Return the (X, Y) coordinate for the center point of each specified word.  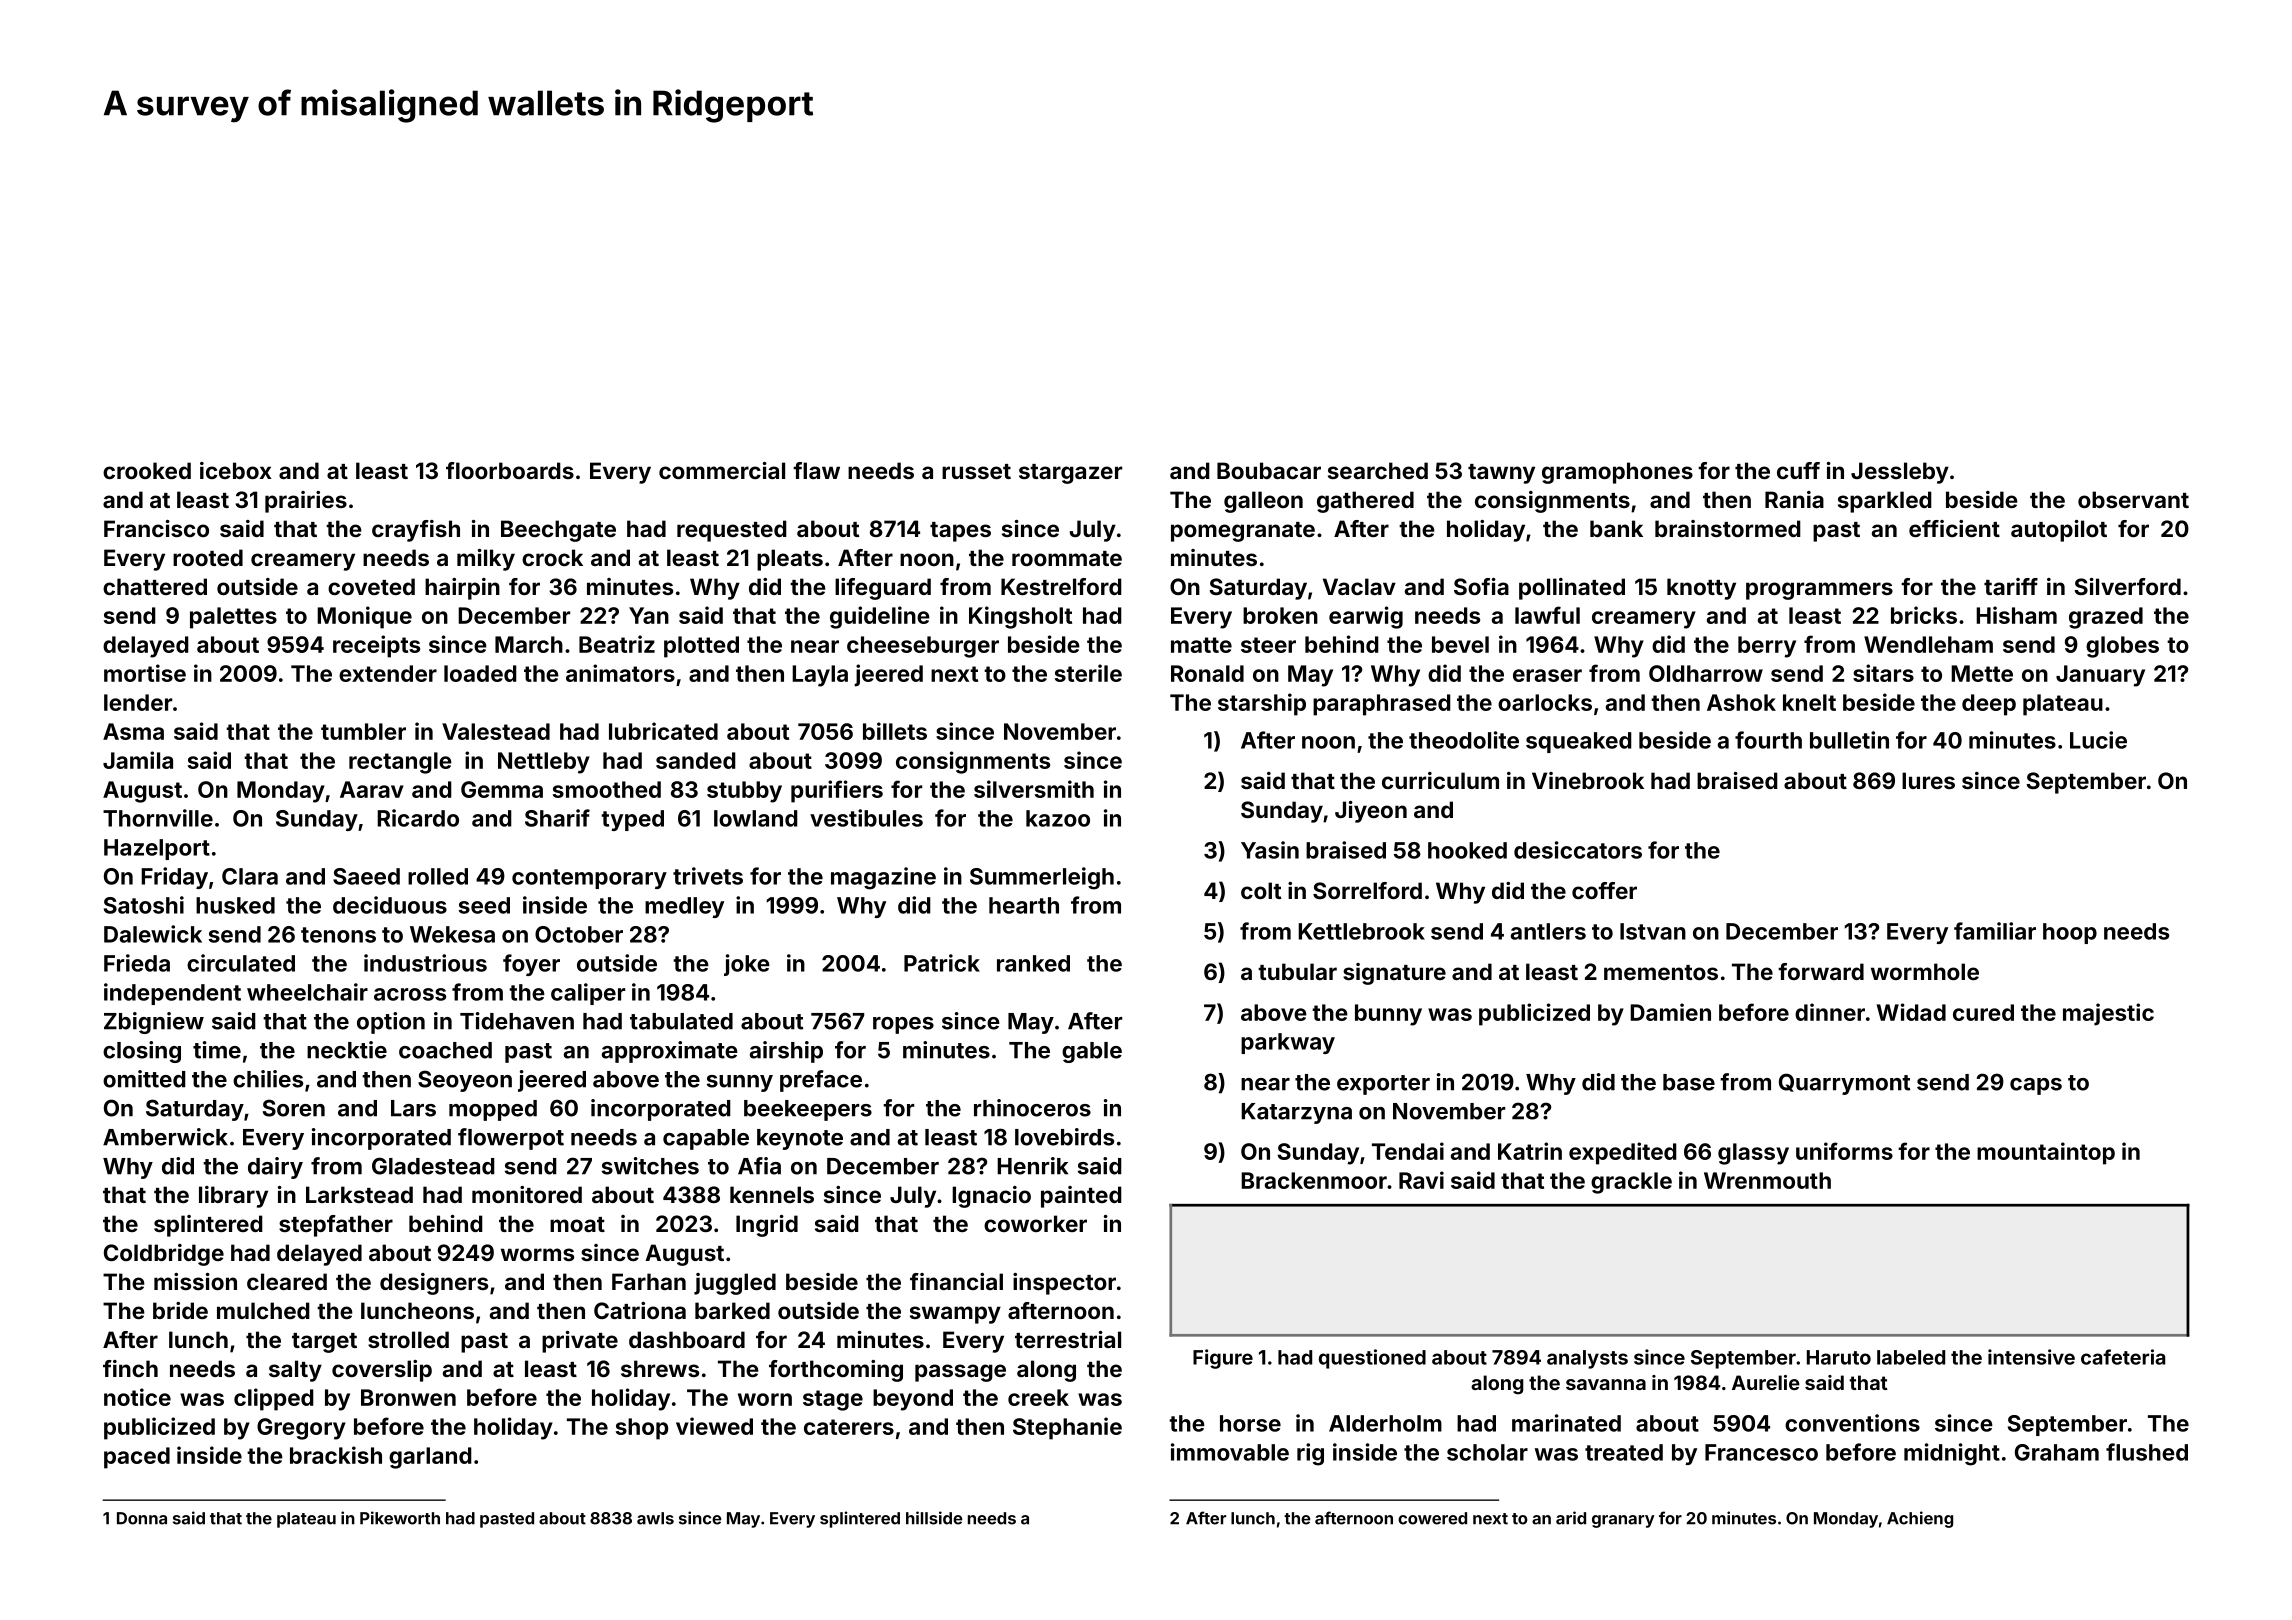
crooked (147, 470)
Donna (142, 1518)
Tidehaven (517, 1021)
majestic (2108, 1014)
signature (1394, 974)
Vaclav (1359, 586)
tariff (2011, 586)
